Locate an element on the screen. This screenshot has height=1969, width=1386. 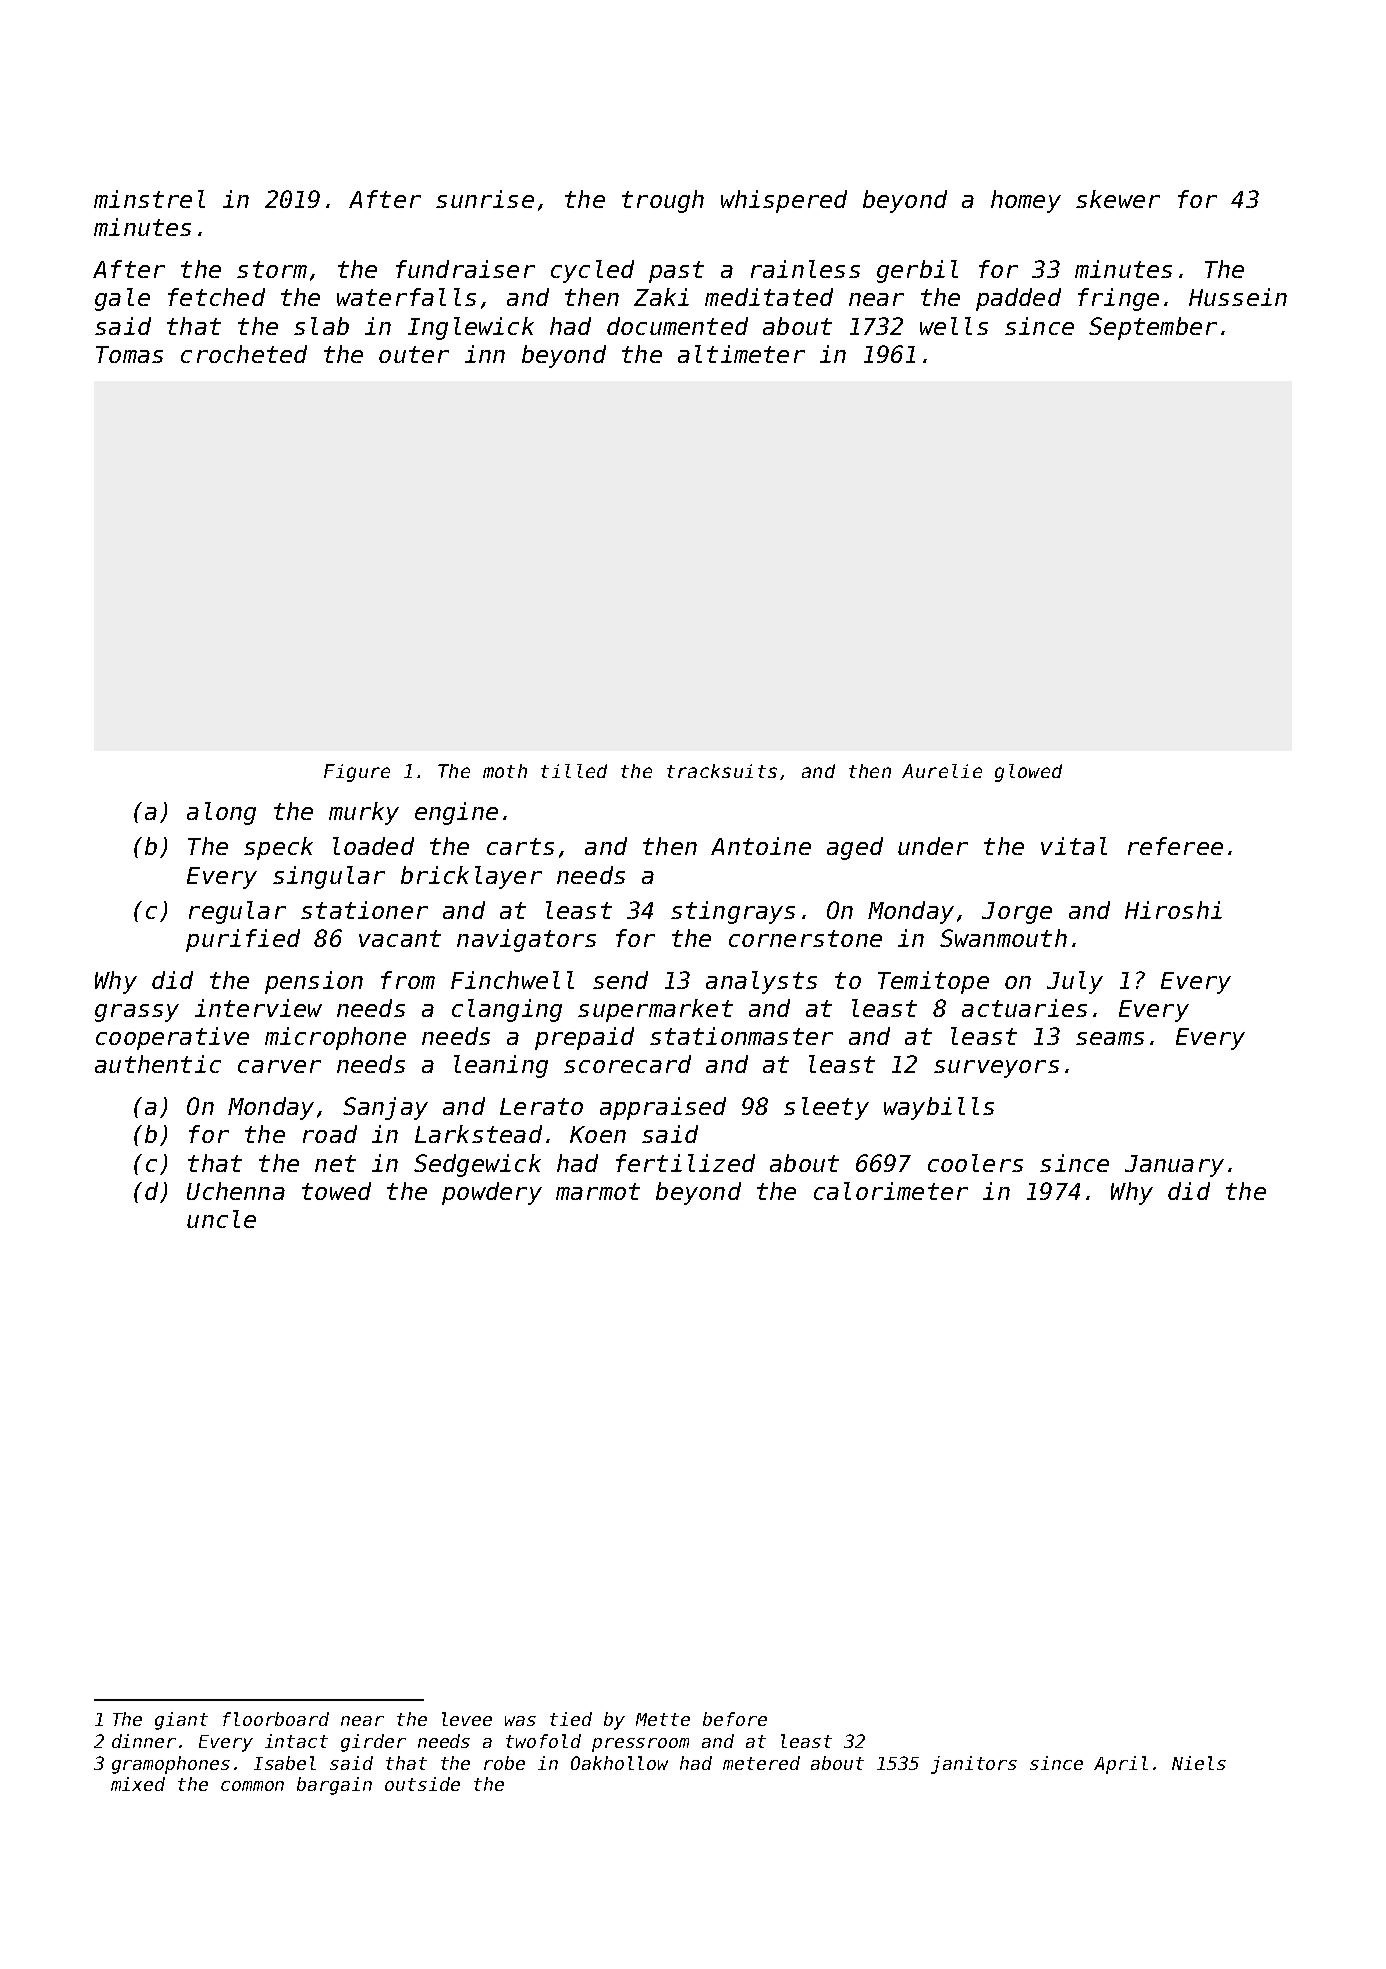
tilled is located at coordinates (574, 771).
